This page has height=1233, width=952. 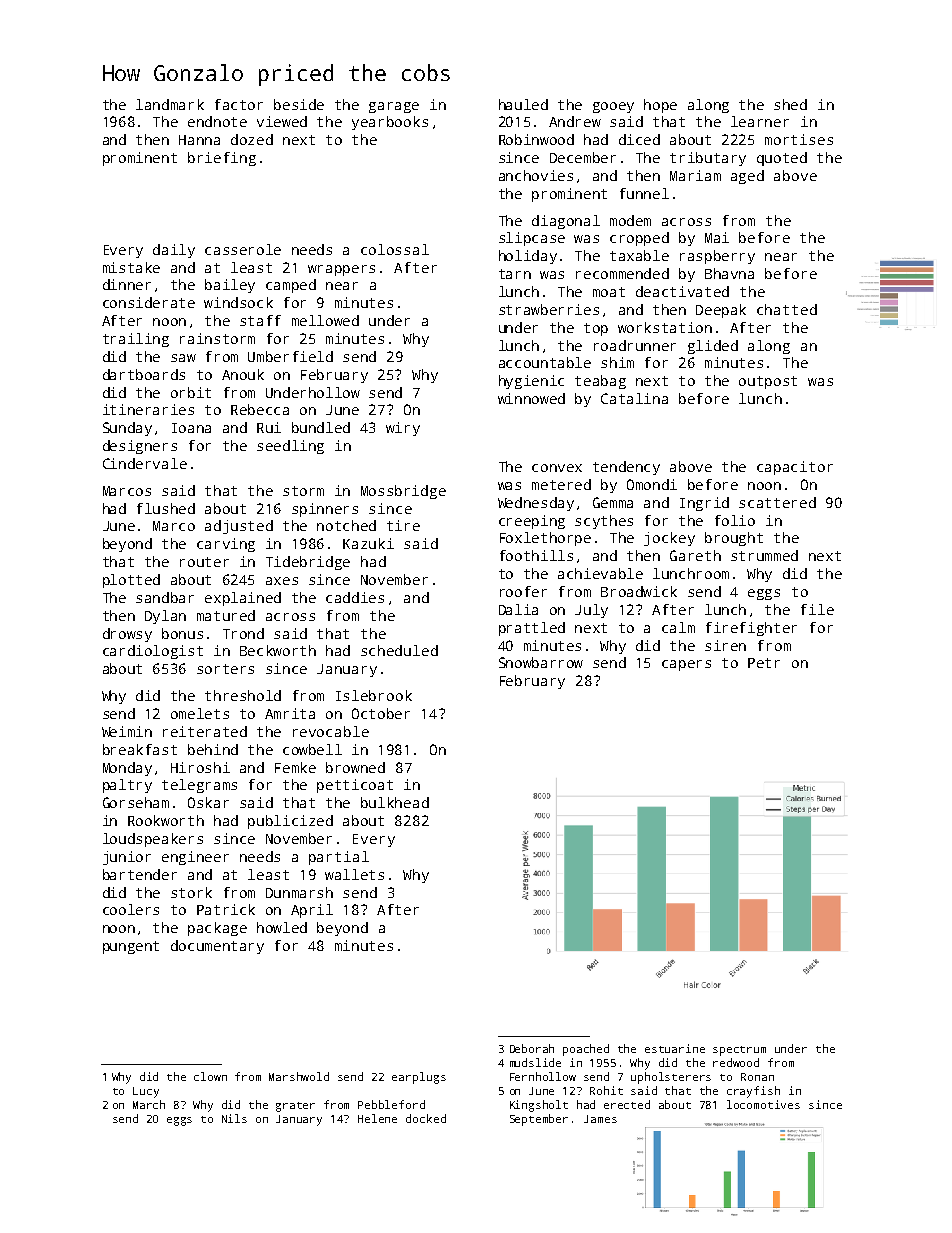 I want to click on creeping, so click(x=532, y=522).
